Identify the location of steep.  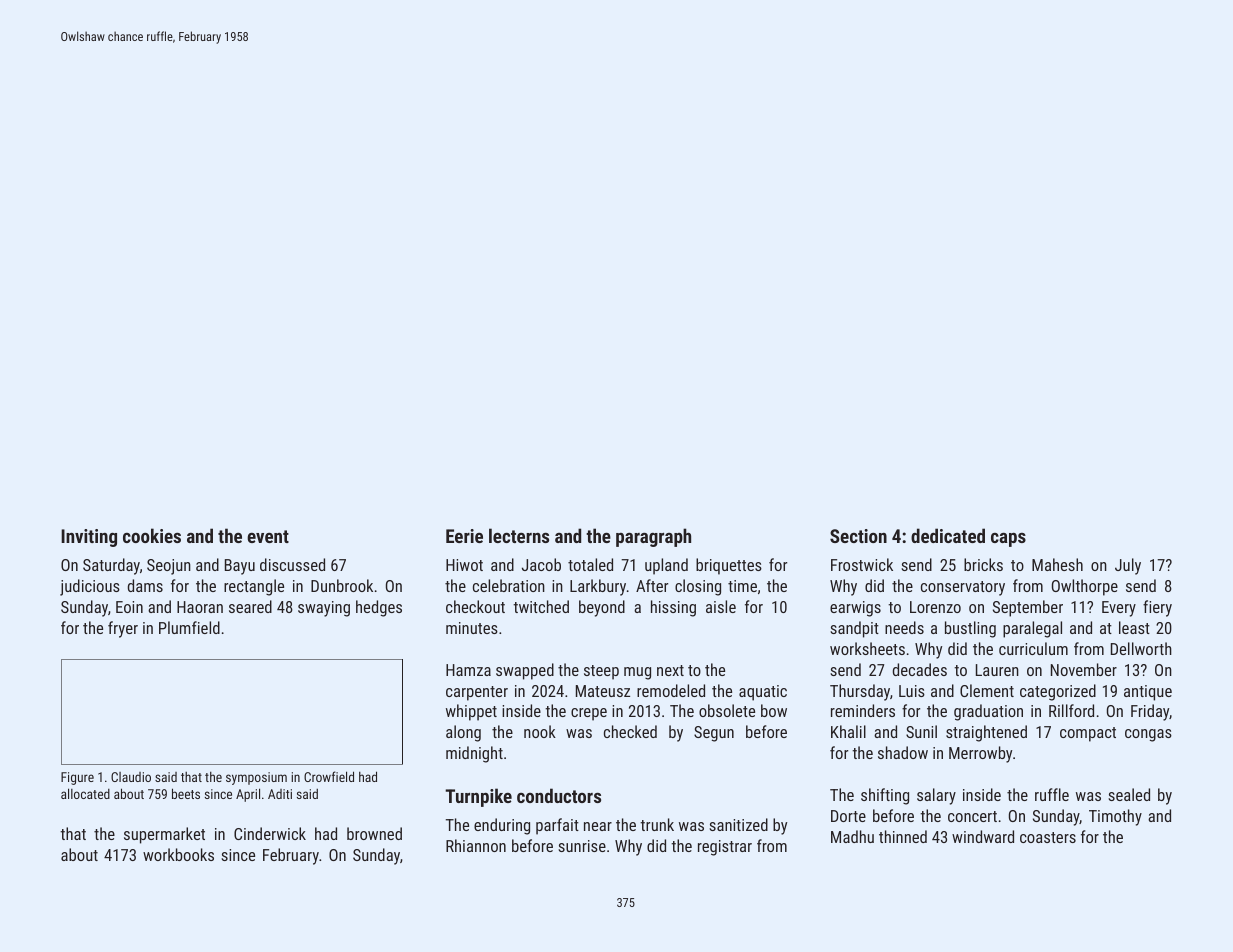
(601, 672).
